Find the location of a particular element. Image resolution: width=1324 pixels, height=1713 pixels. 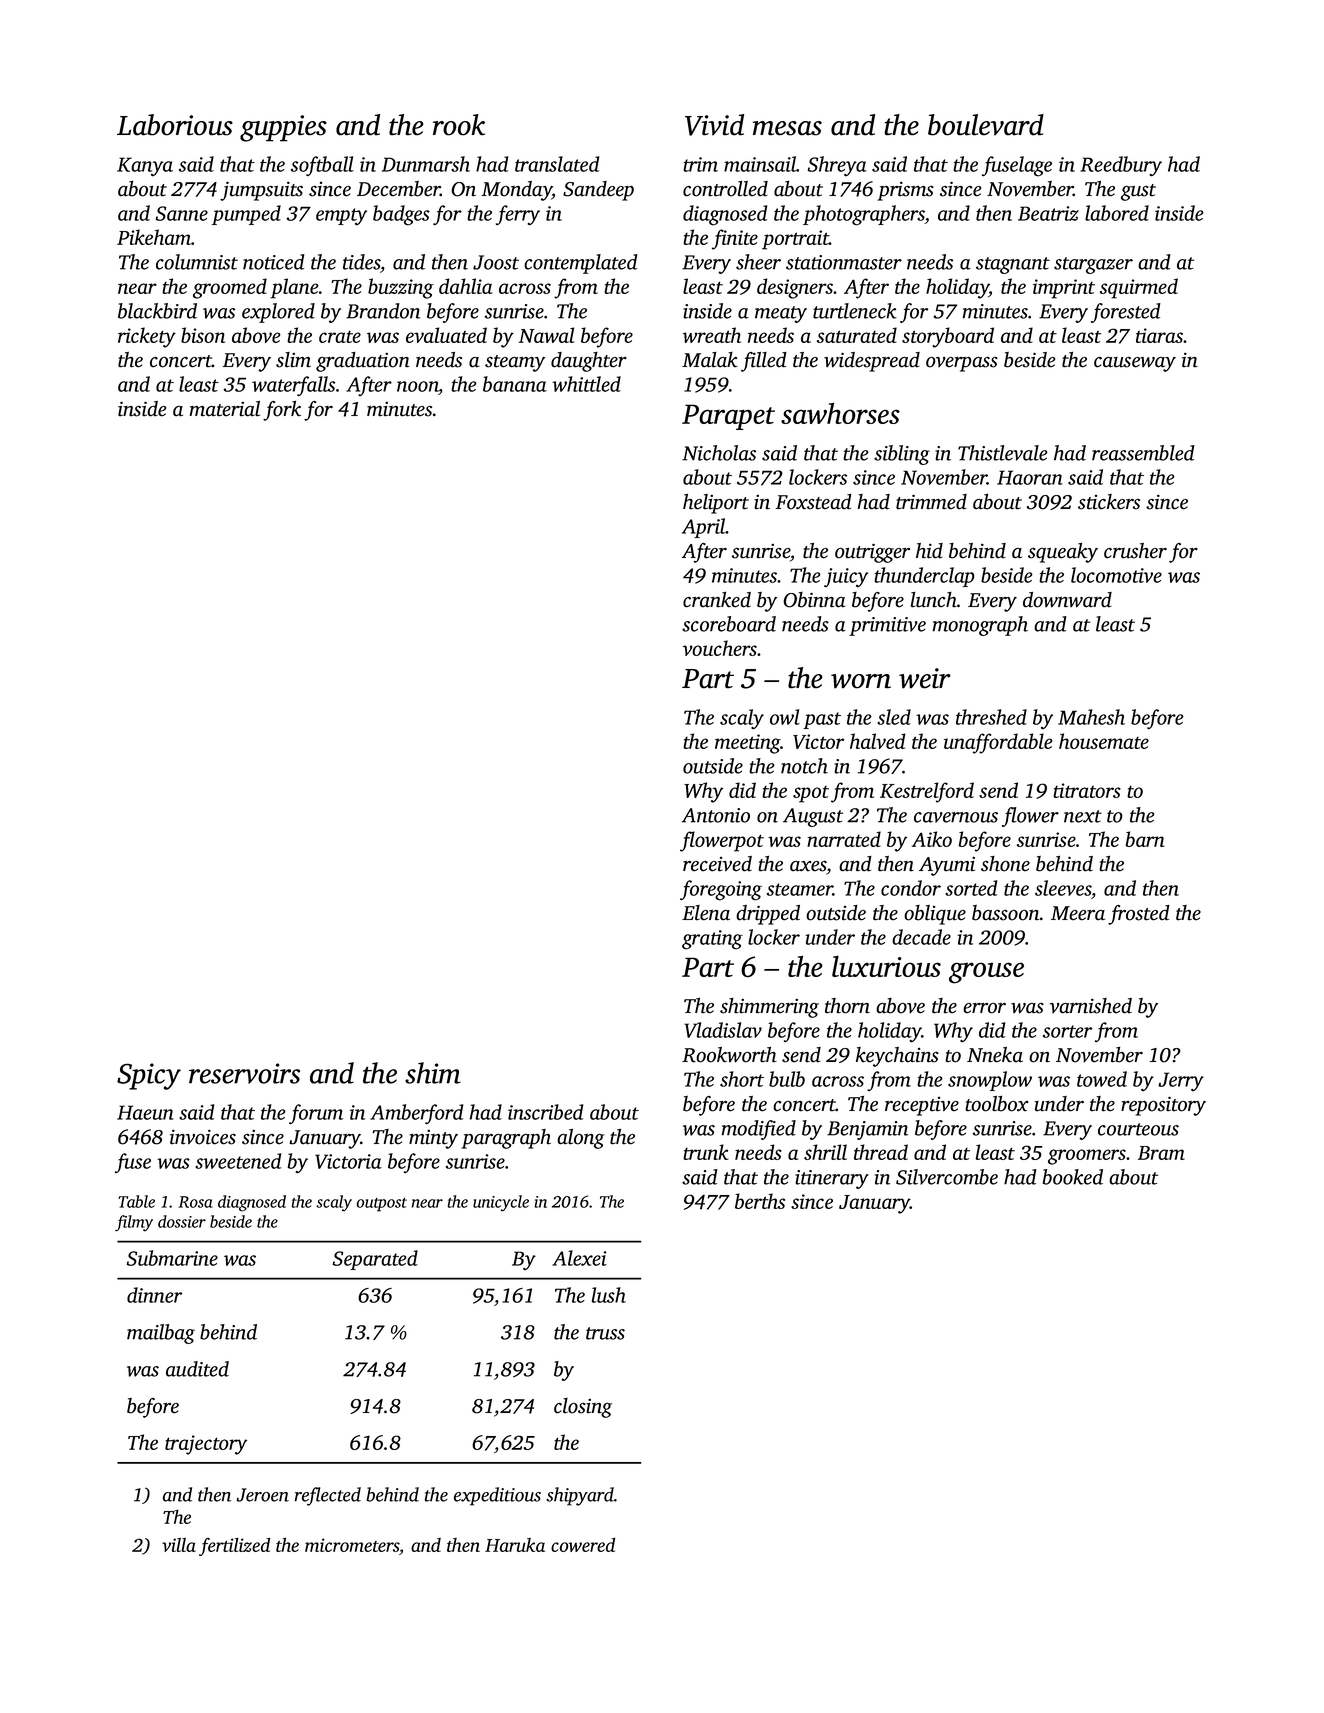

portrait is located at coordinates (795, 240).
